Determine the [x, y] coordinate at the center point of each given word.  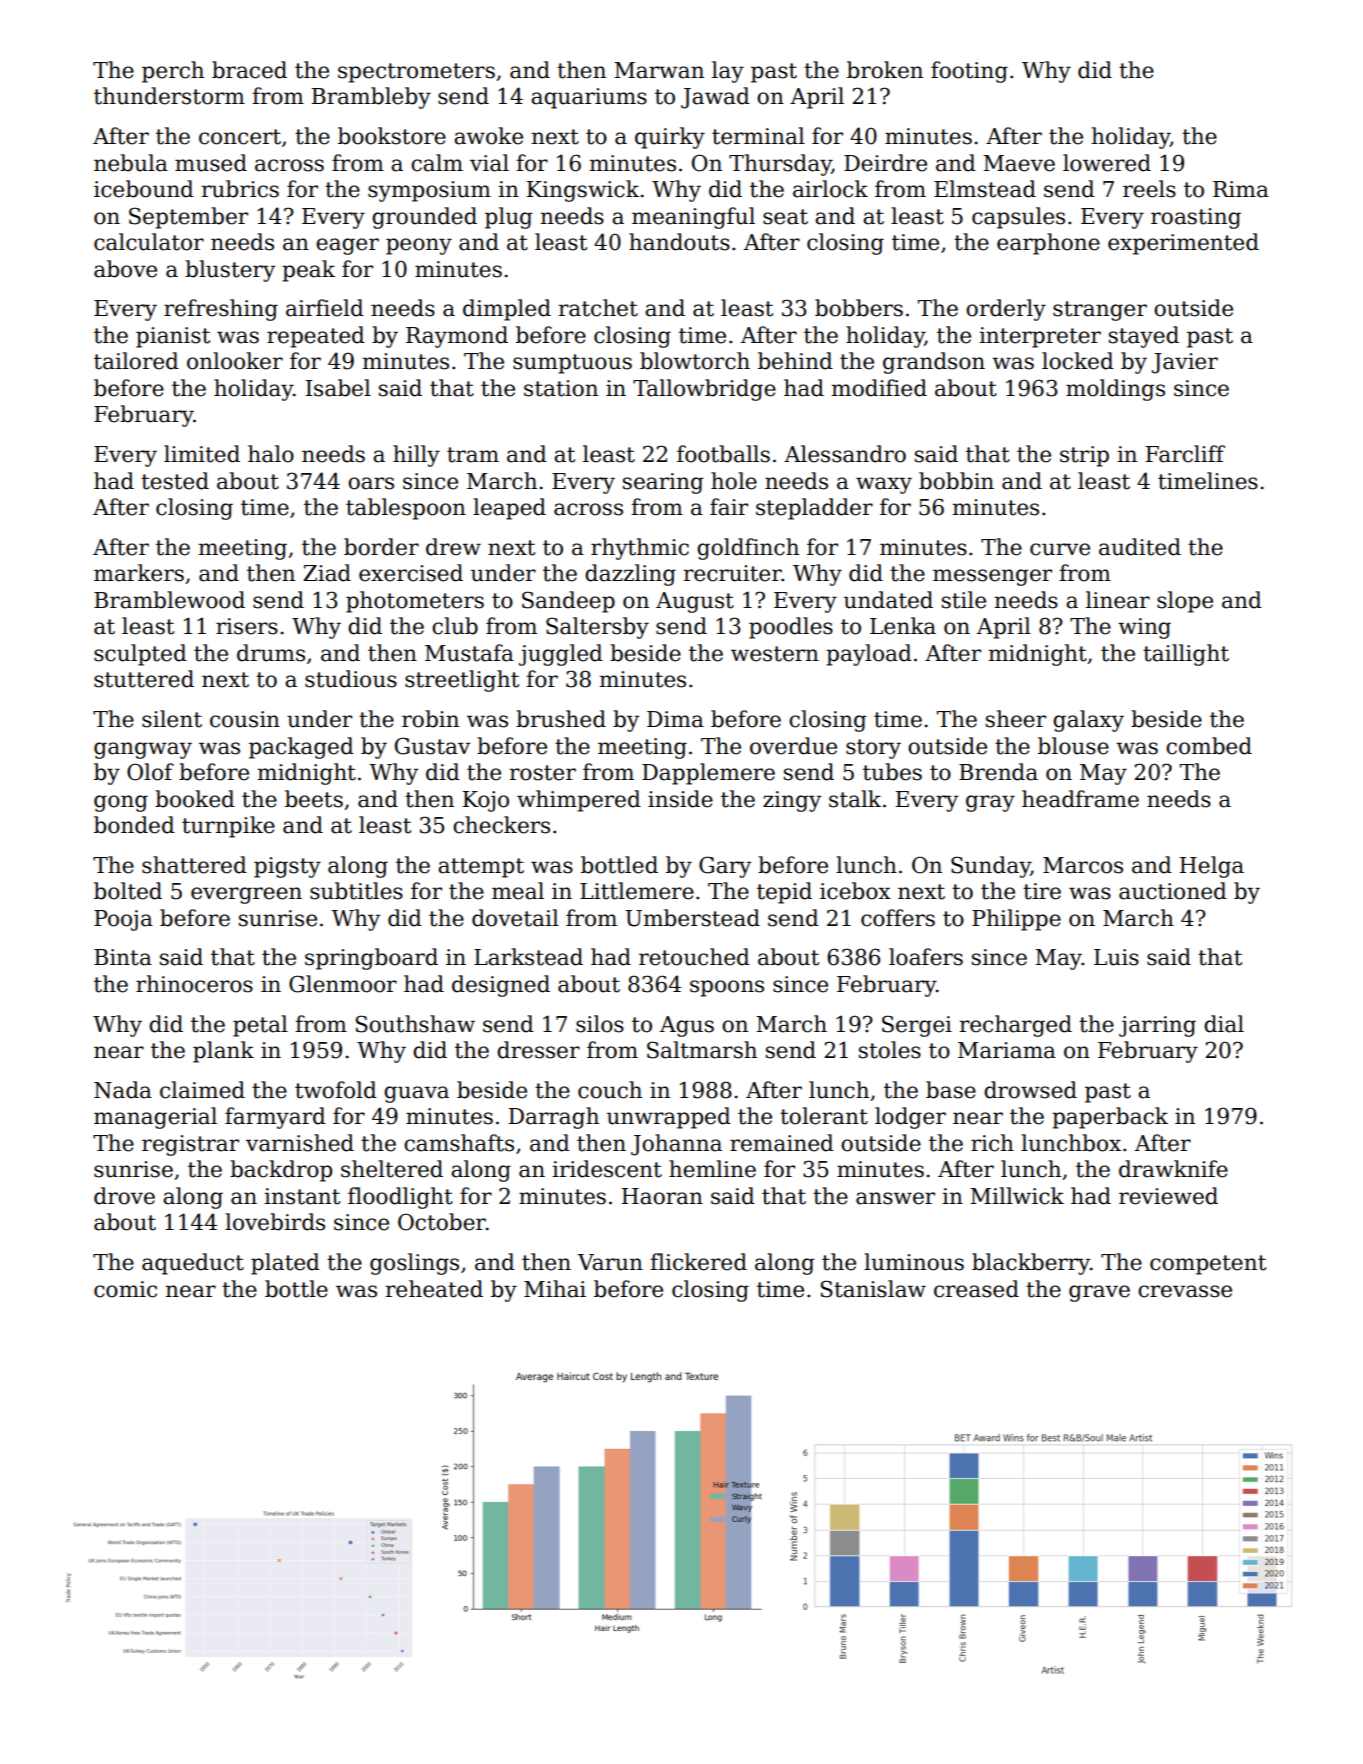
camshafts [459, 1143]
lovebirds [275, 1222]
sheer [1016, 719]
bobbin [956, 481]
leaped [509, 509]
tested [175, 481]
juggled [561, 655]
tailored [136, 361]
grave [1099, 1293]
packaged [301, 748]
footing [969, 72]
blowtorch [695, 361]
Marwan [659, 70]
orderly [1006, 310]
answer [895, 1198]
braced [249, 70]
